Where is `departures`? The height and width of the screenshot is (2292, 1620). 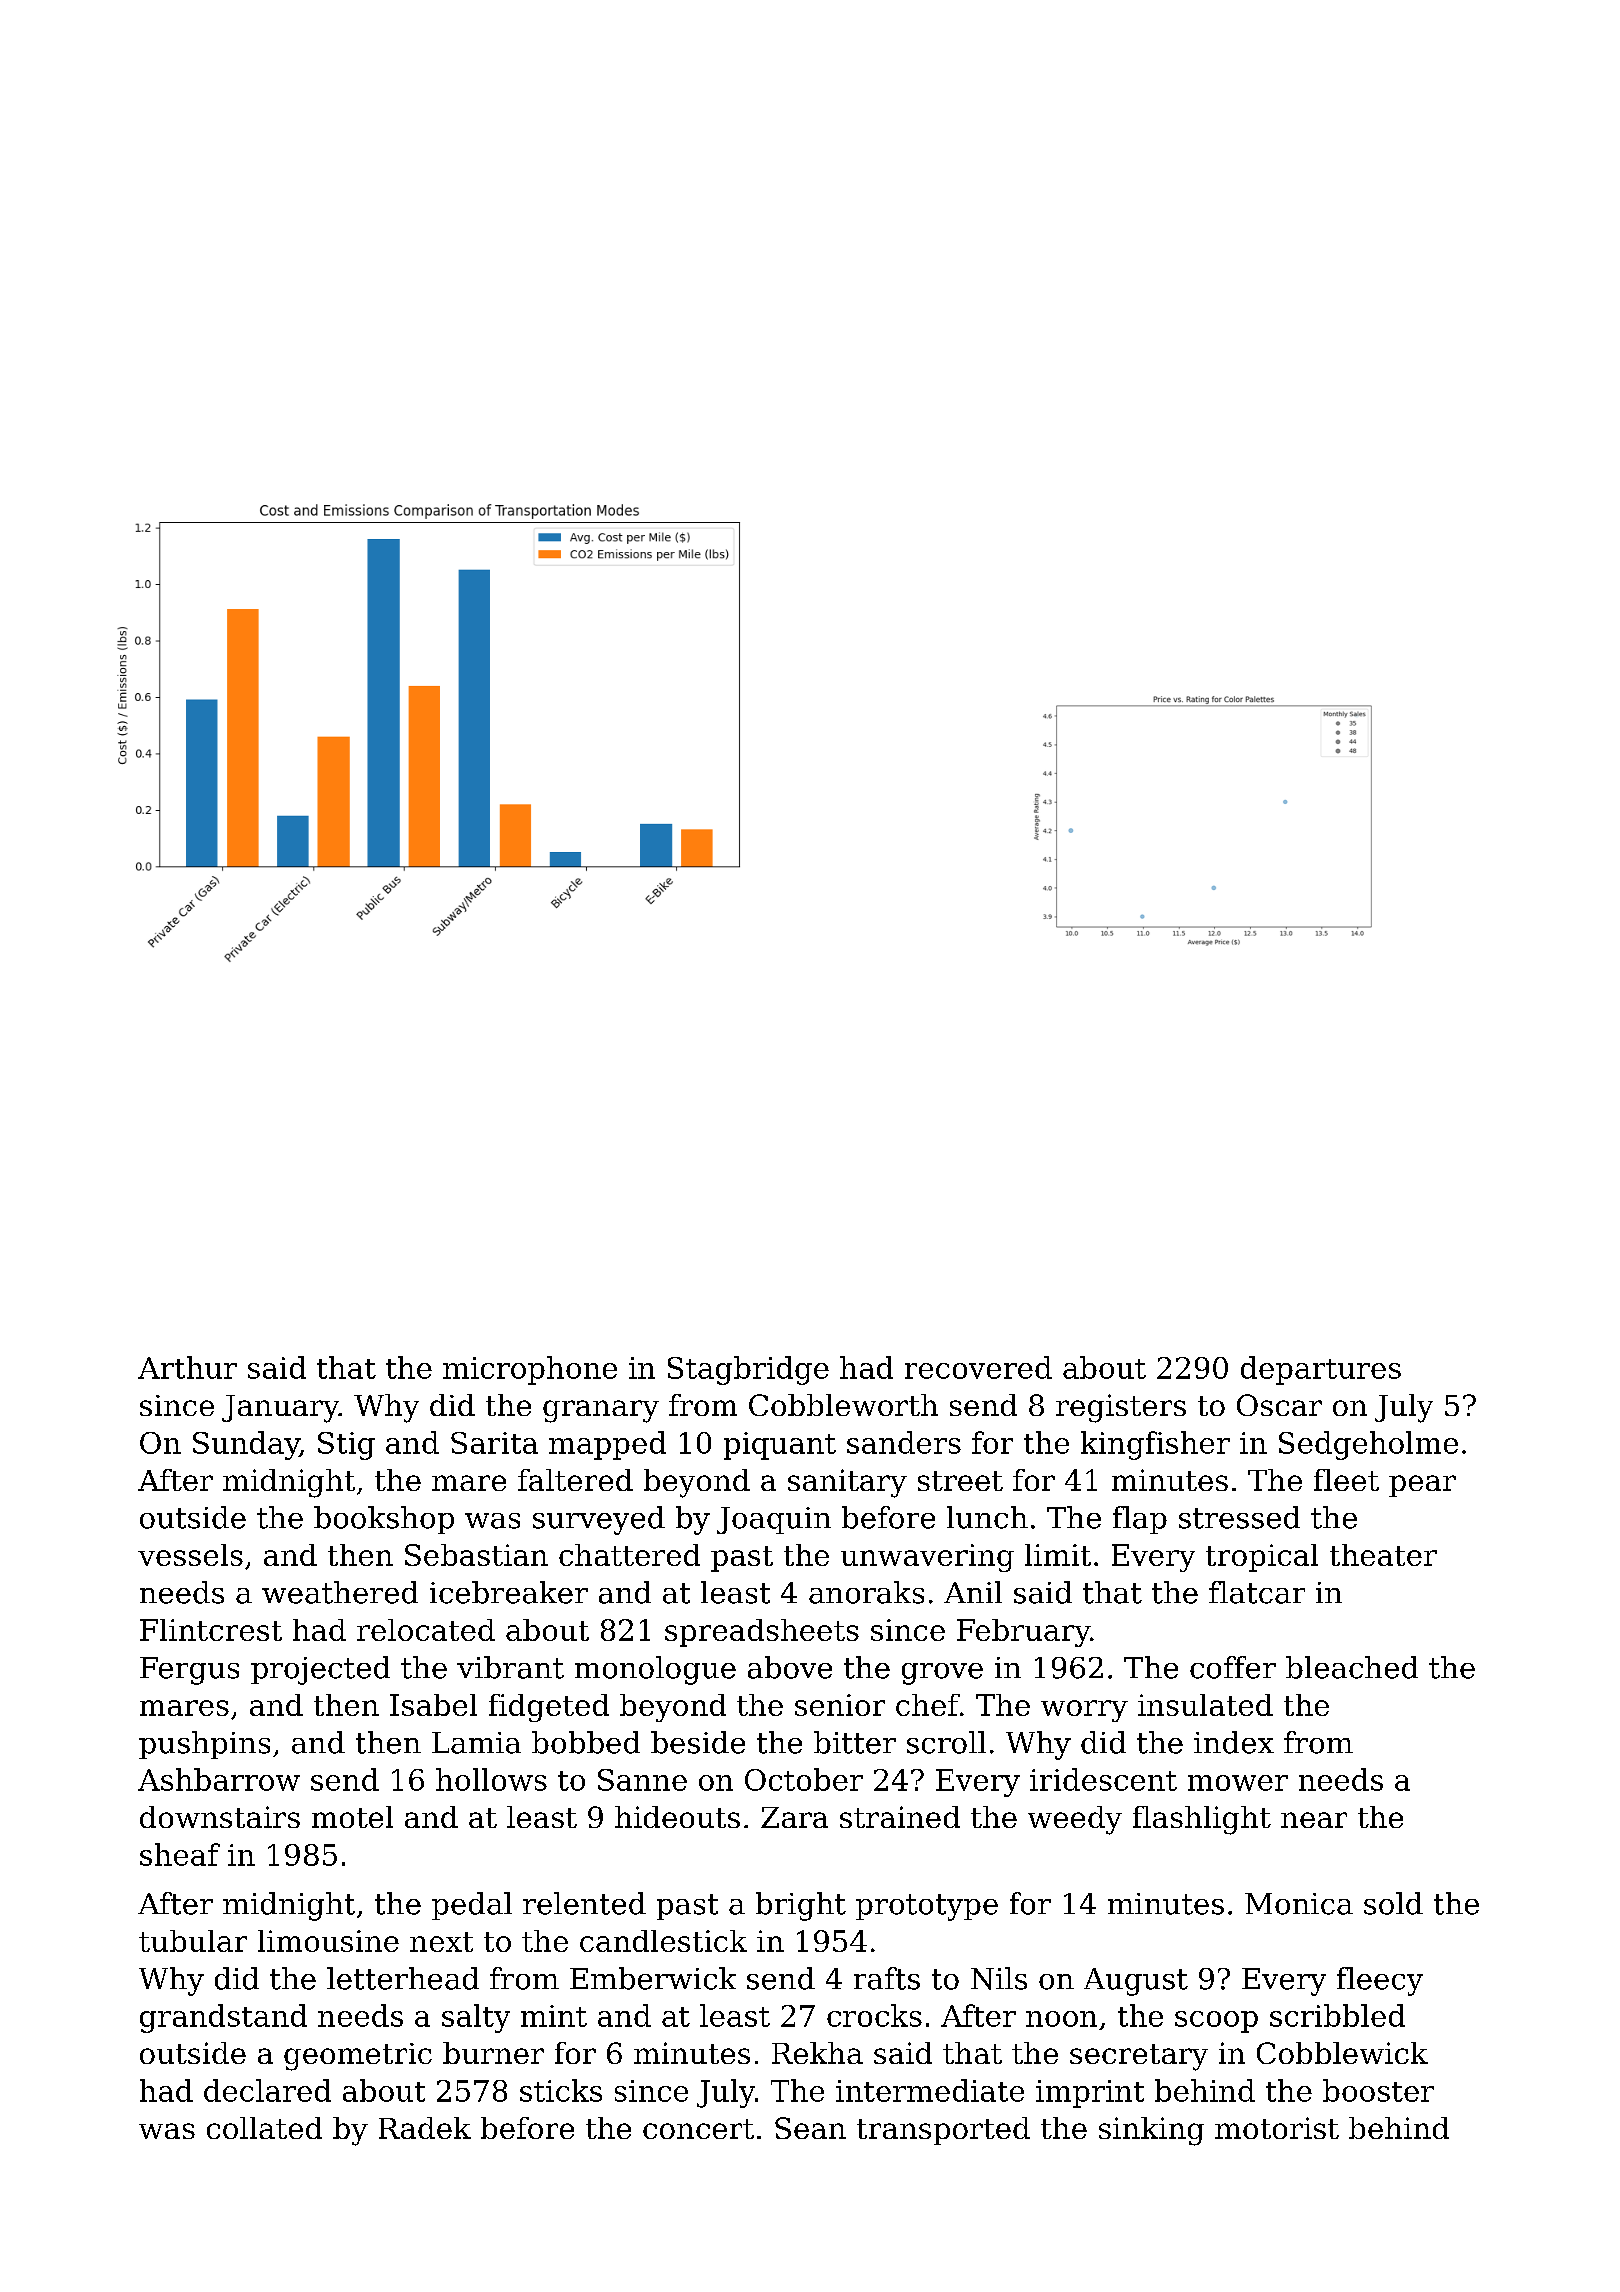 departures is located at coordinates (1321, 1370).
